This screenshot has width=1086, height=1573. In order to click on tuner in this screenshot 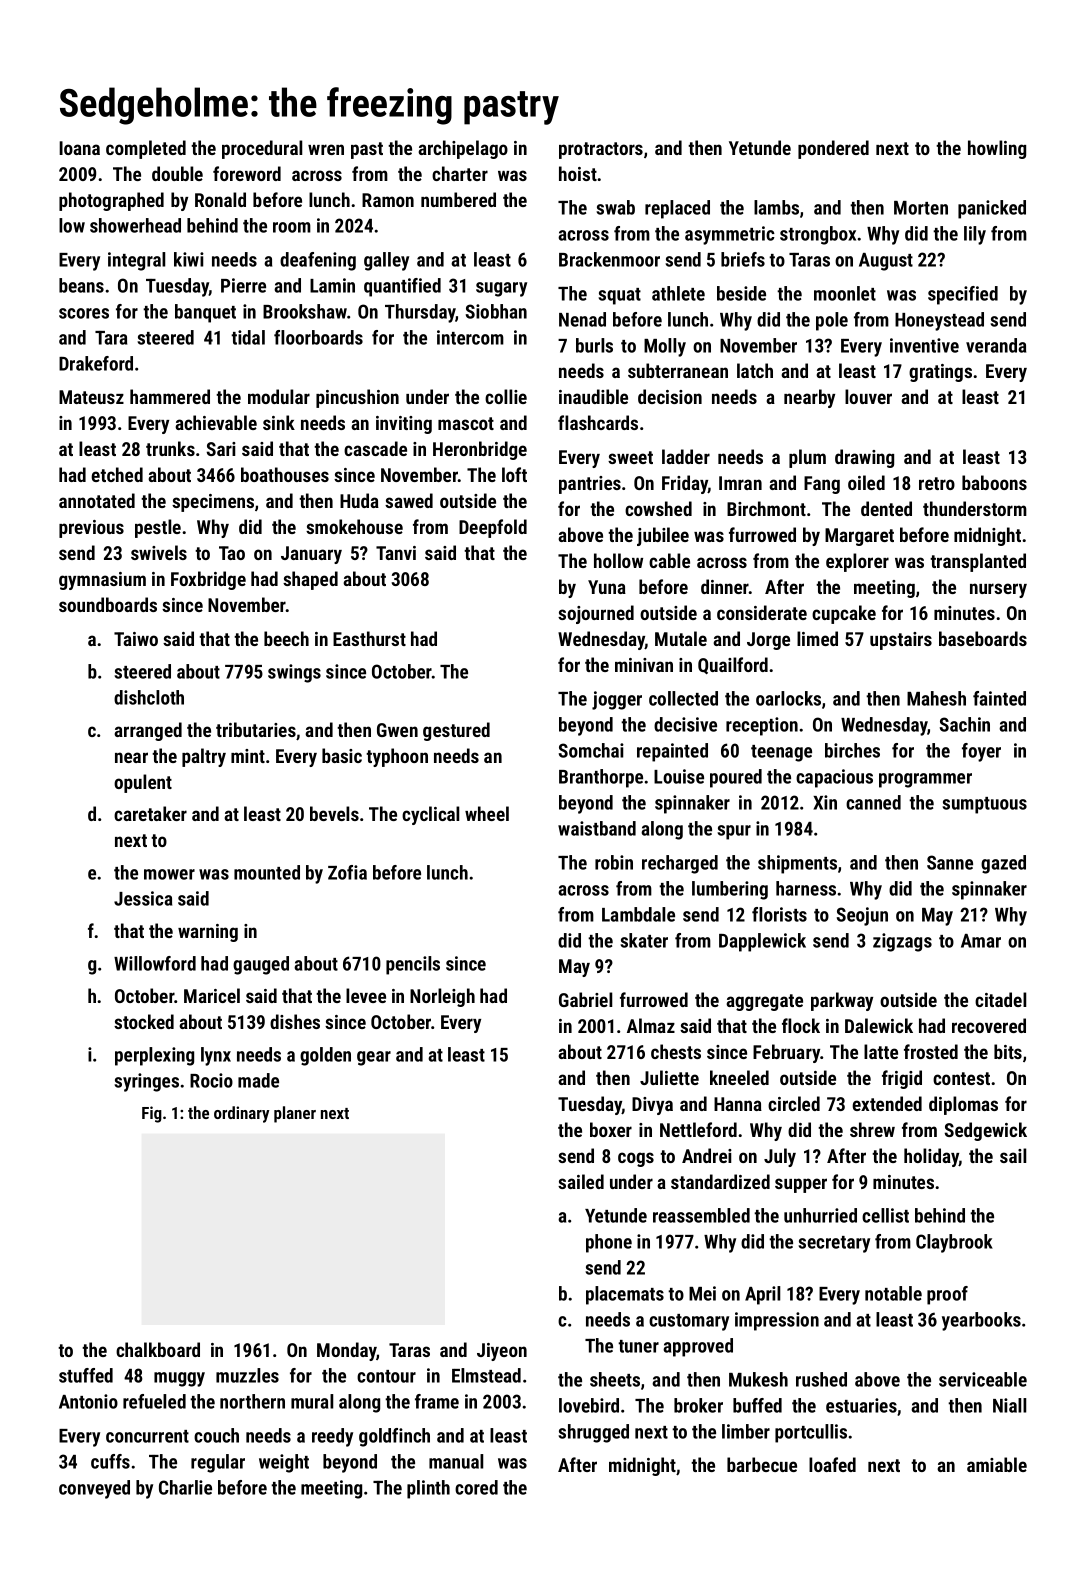, I will do `click(638, 1346)`.
